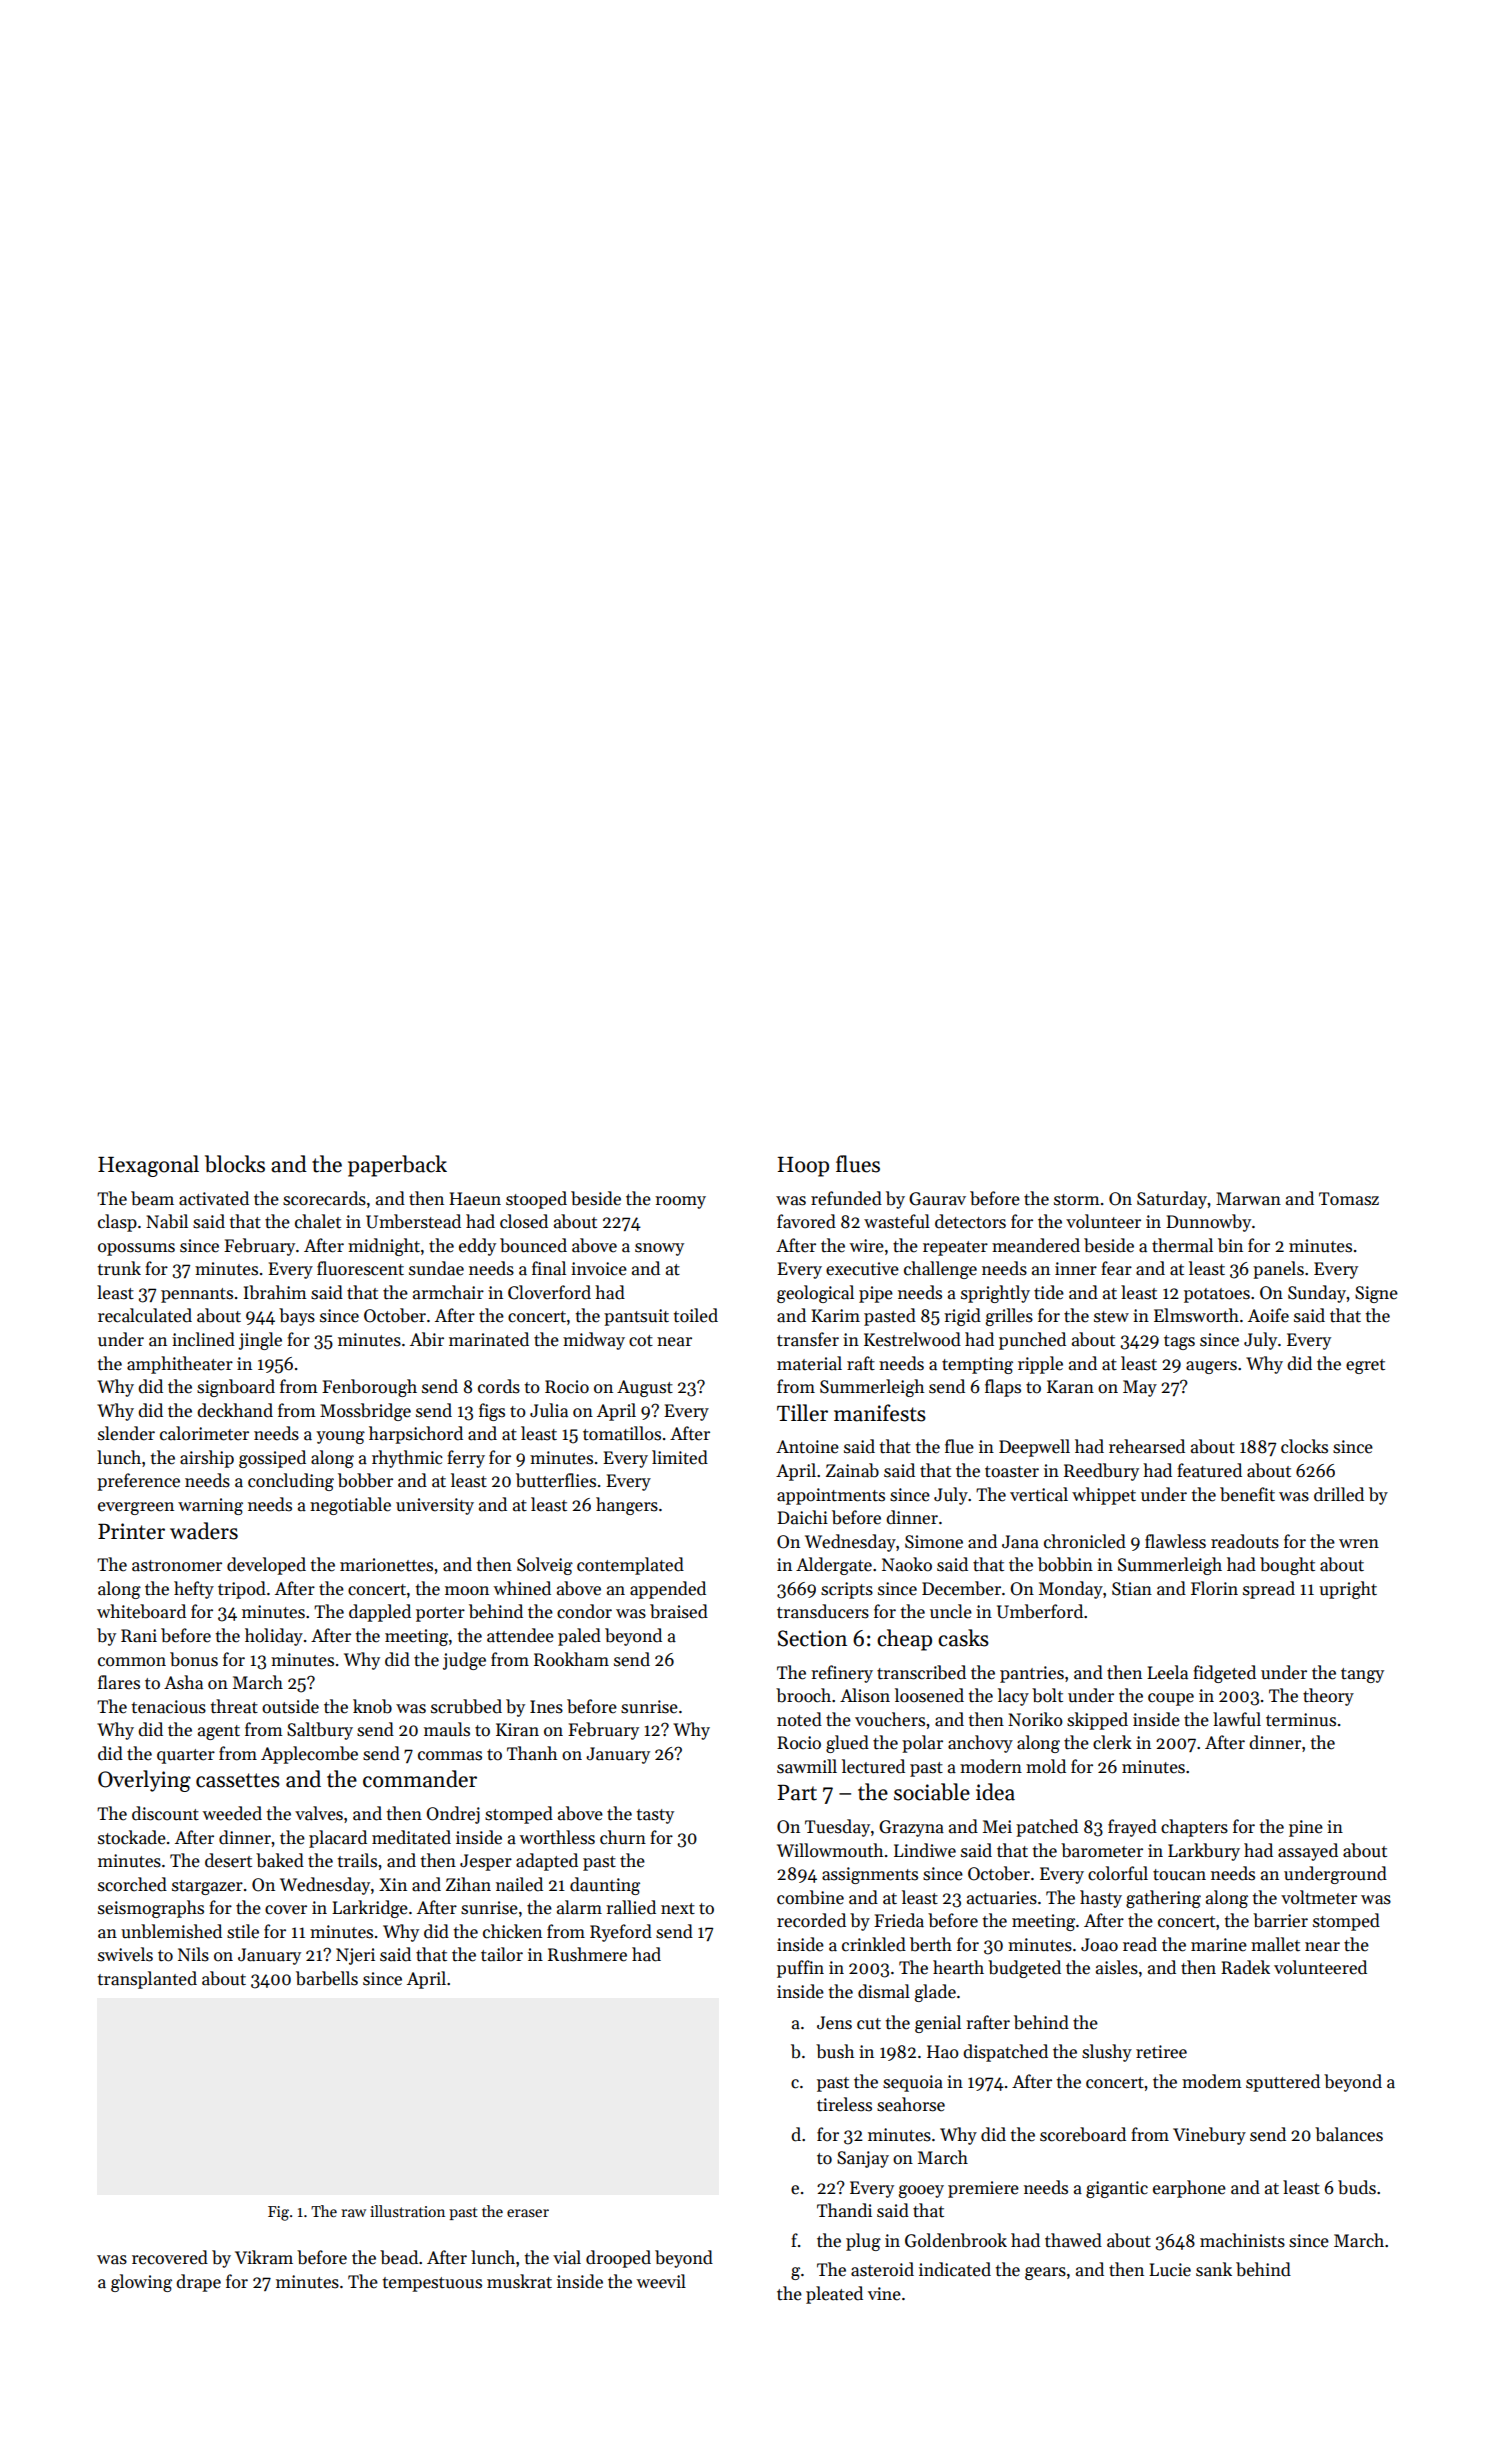 The image size is (1496, 2464). What do you see at coordinates (1248, 1199) in the image?
I see `Marwan` at bounding box center [1248, 1199].
